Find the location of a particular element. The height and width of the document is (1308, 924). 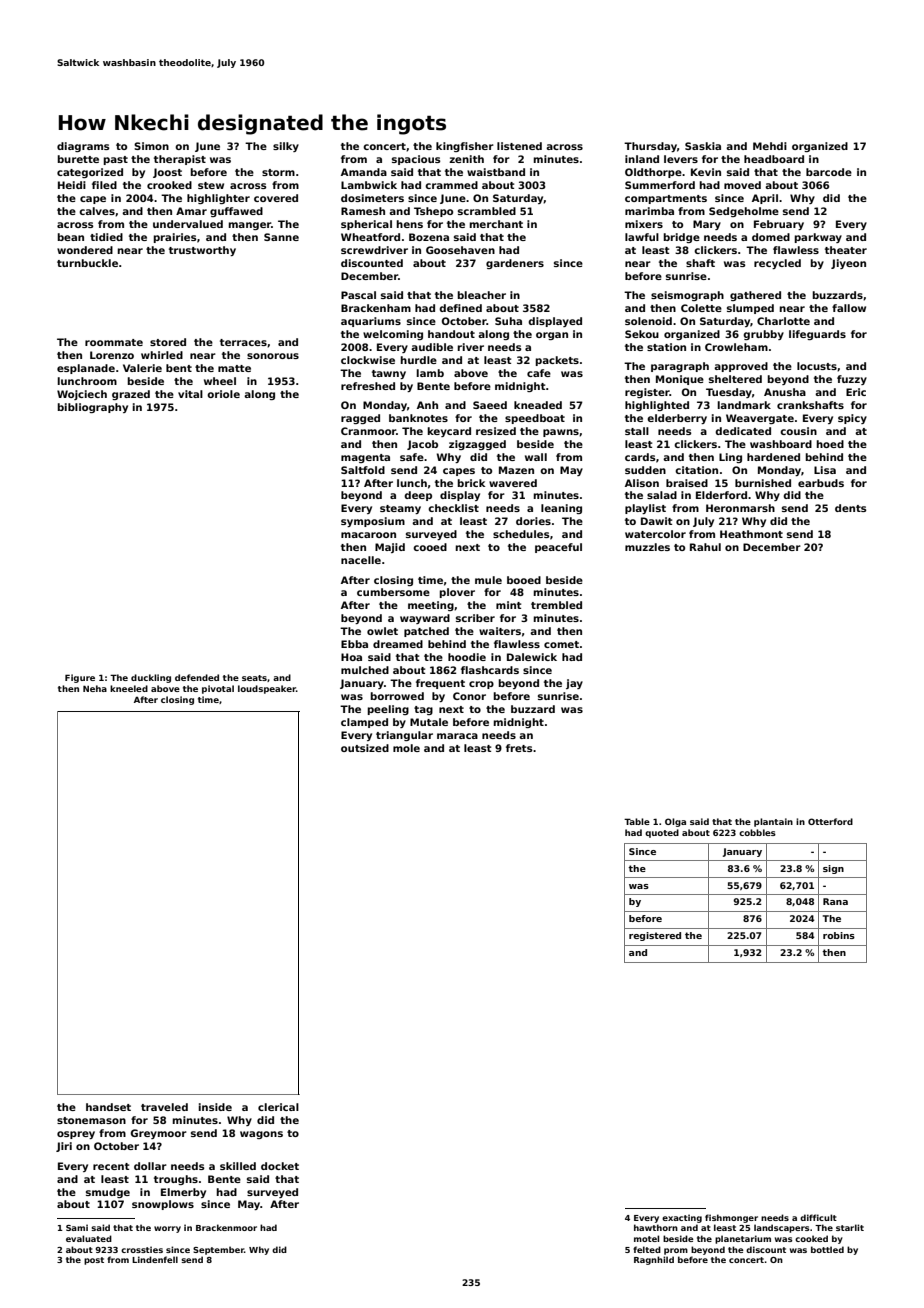

Neha is located at coordinates (95, 688).
